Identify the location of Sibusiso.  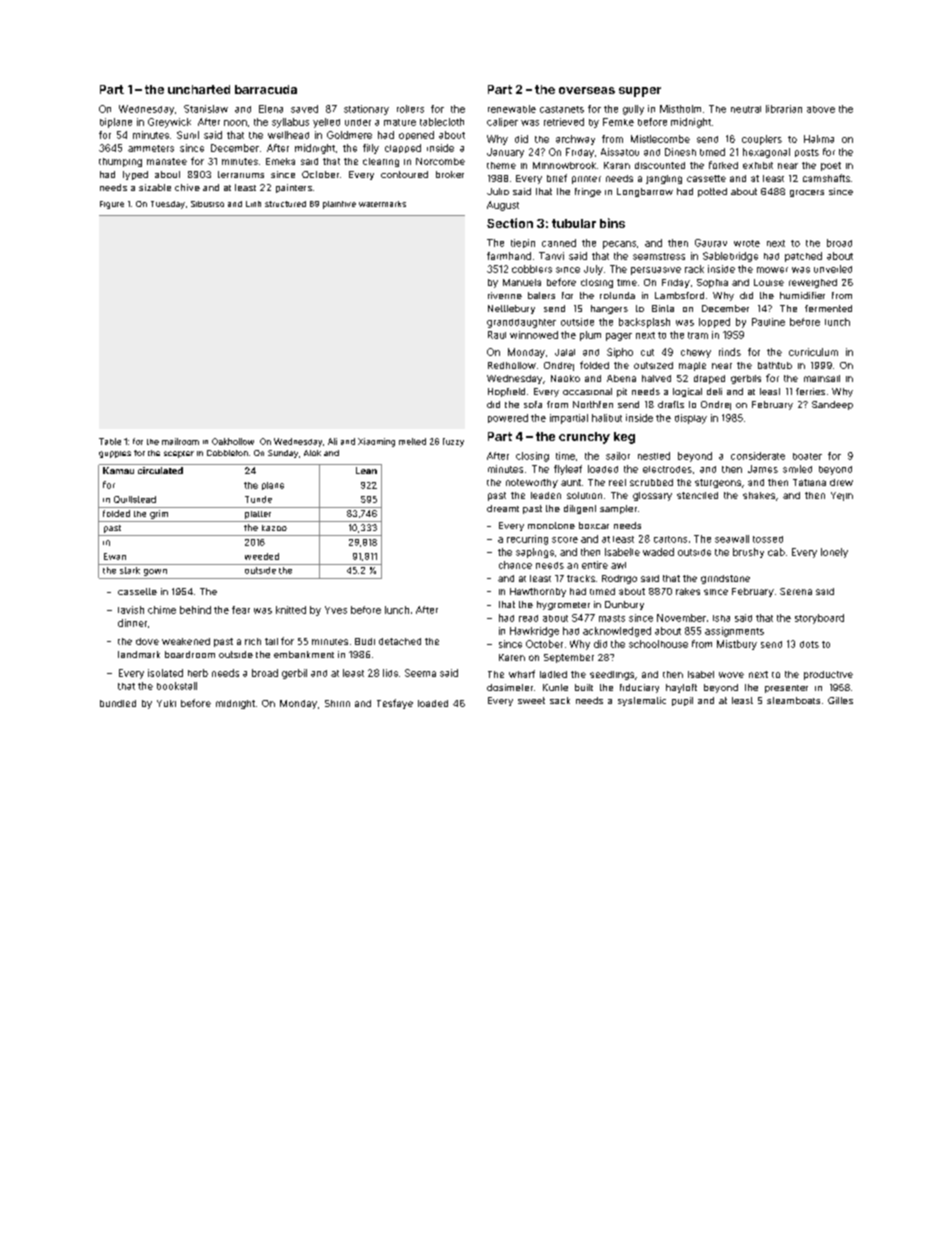
(207, 204).
